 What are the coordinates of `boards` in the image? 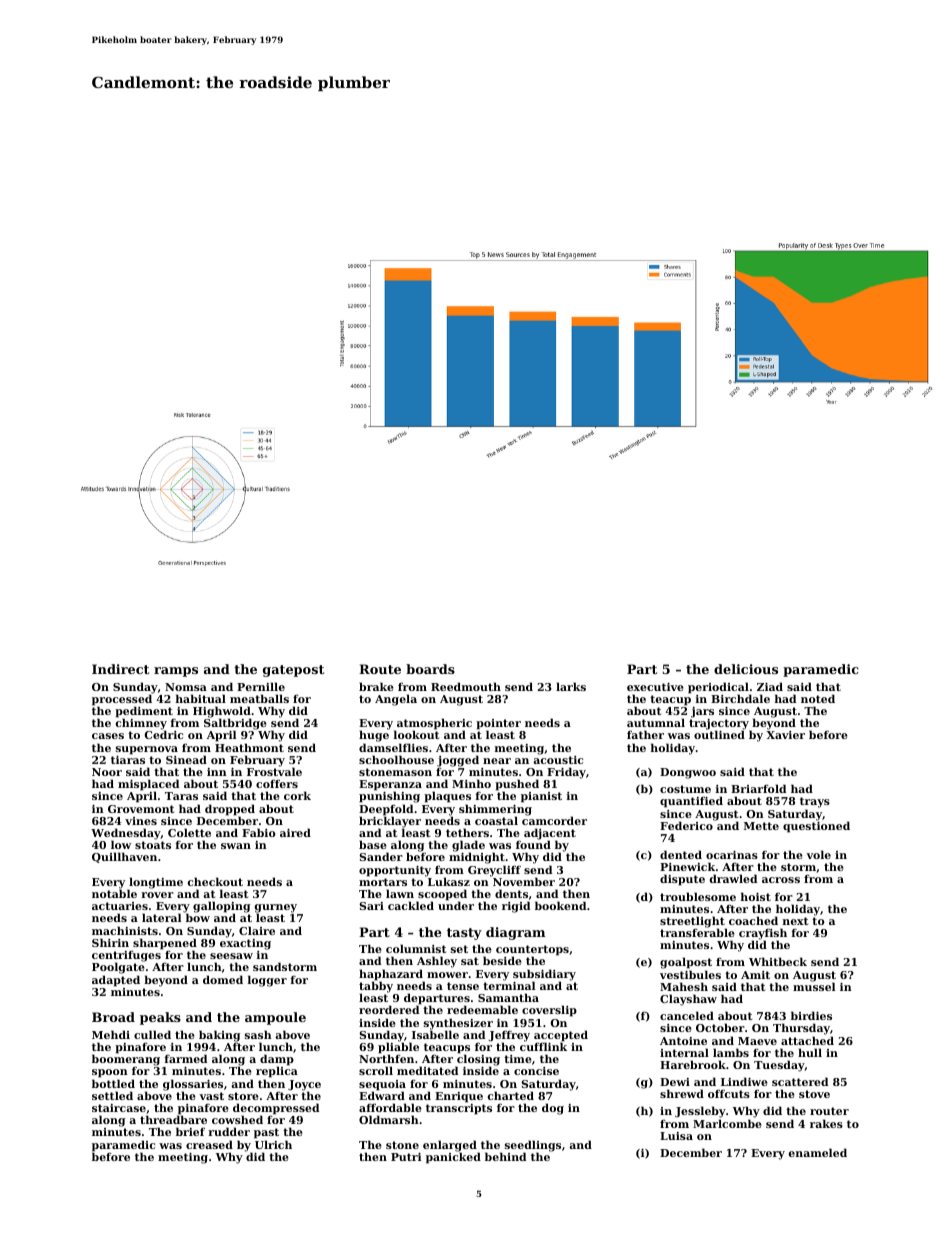 It's located at (430, 669).
